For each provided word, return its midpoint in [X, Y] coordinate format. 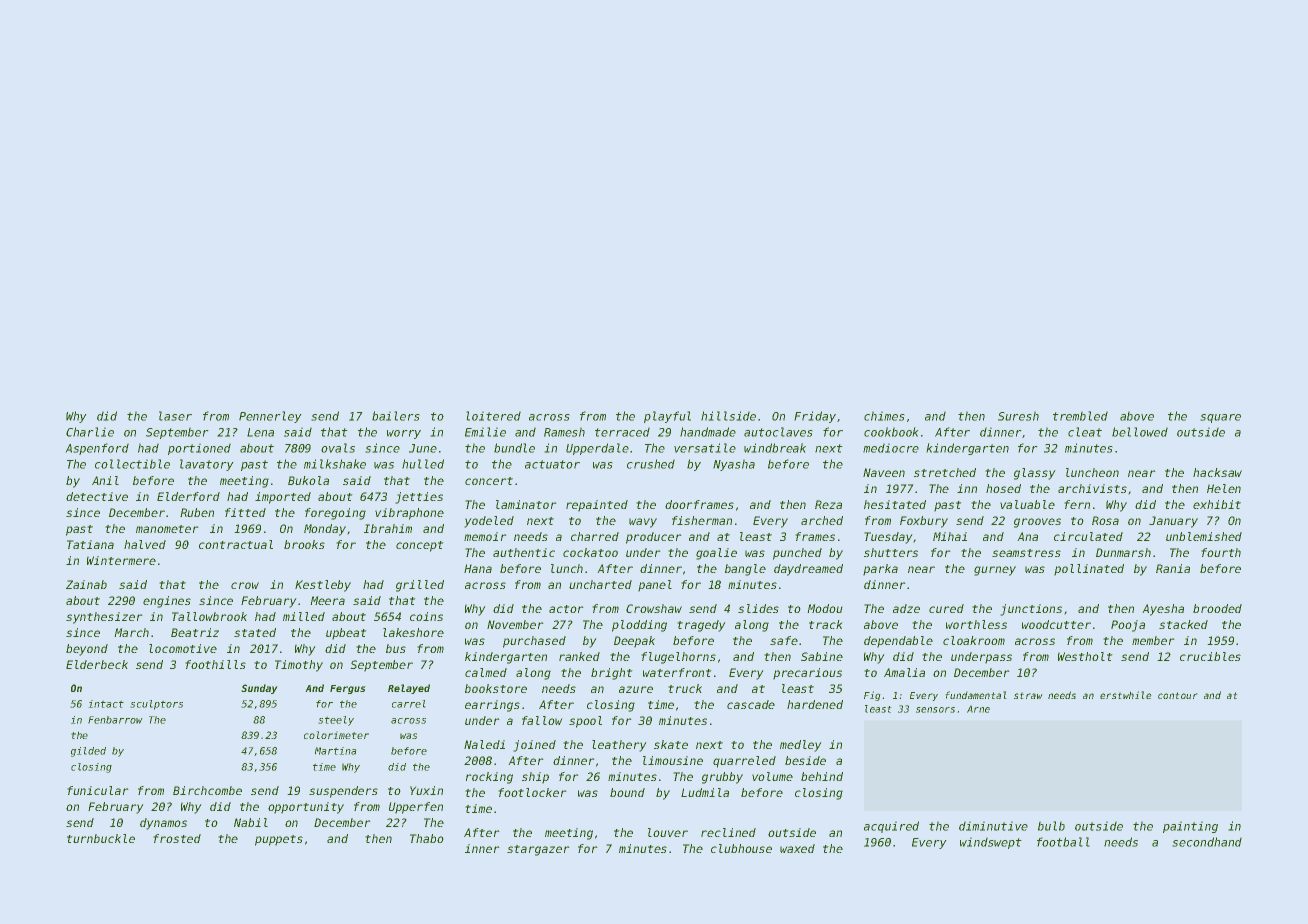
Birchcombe [207, 790]
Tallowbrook [209, 616]
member [1153, 640]
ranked [579, 656]
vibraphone [409, 514]
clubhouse [741, 848]
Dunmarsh [1123, 552]
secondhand [1207, 842]
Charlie [90, 432]
